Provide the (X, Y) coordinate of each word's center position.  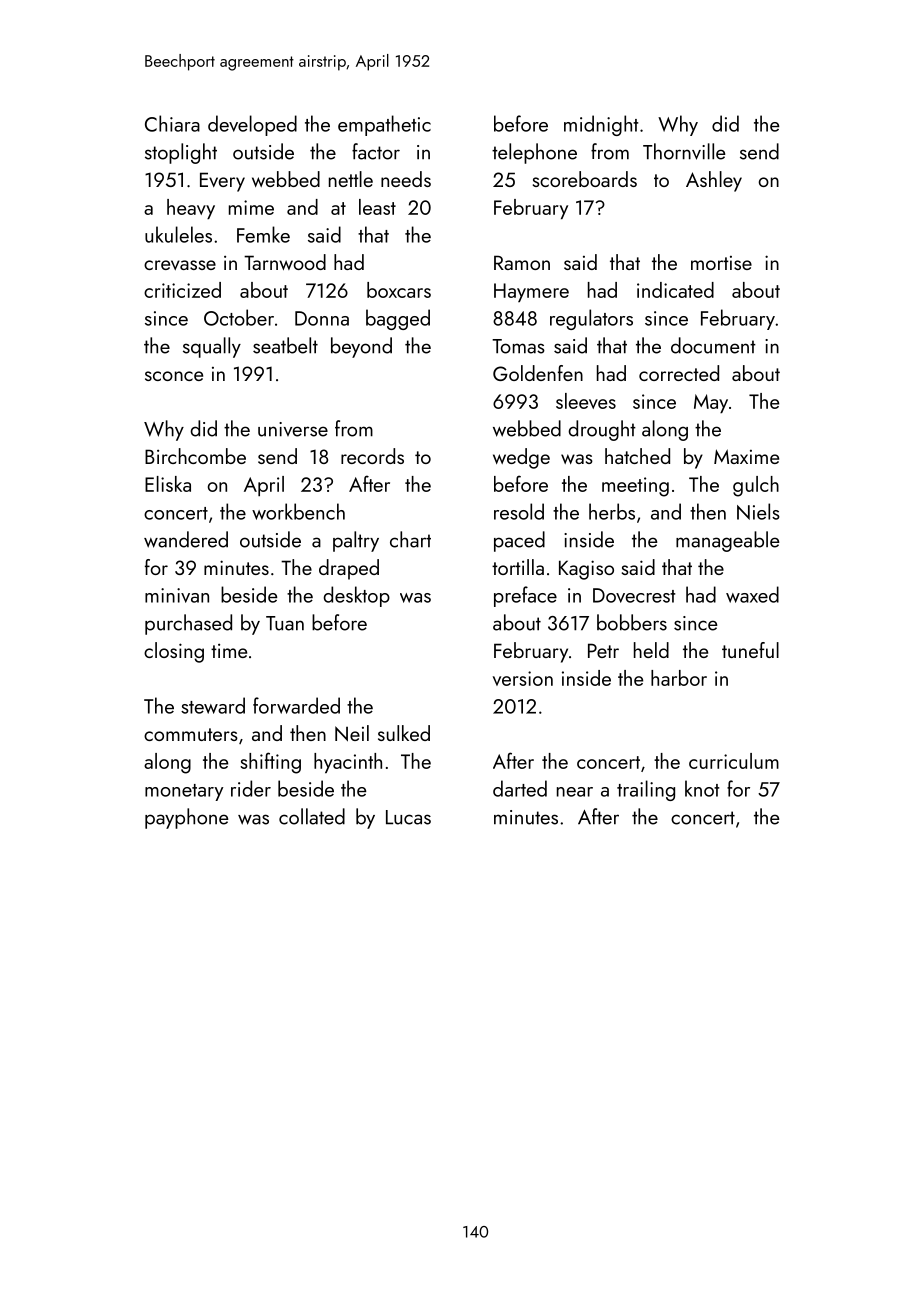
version (523, 678)
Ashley (714, 181)
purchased (188, 624)
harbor (679, 678)
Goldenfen (538, 373)
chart (410, 539)
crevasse (180, 265)
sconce (174, 376)
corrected (679, 373)
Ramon (522, 262)
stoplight (181, 153)
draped (349, 569)
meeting (635, 487)
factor (376, 151)
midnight (601, 125)
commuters (191, 734)
